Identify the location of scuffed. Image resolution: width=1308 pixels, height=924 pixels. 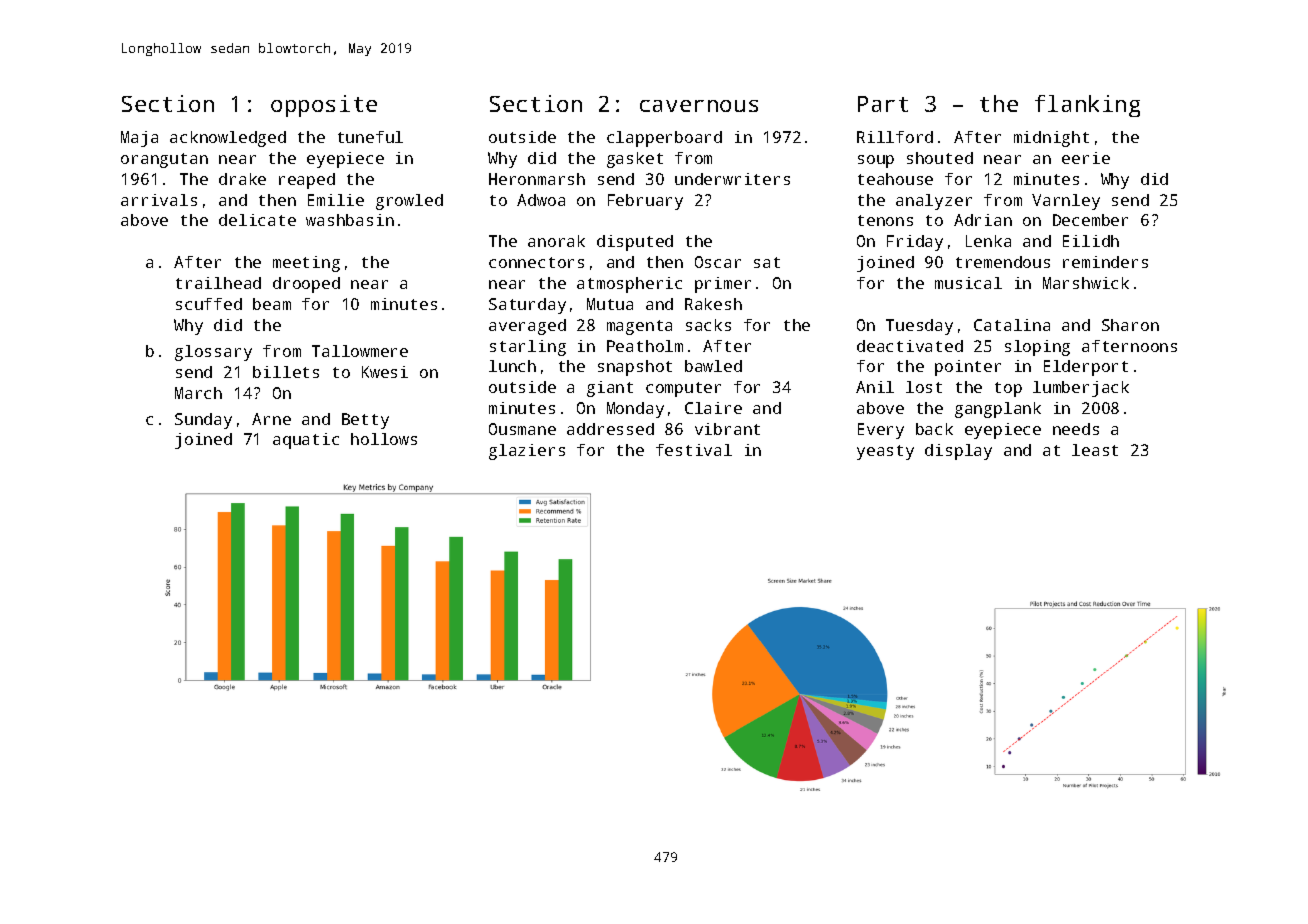
(209, 304).
